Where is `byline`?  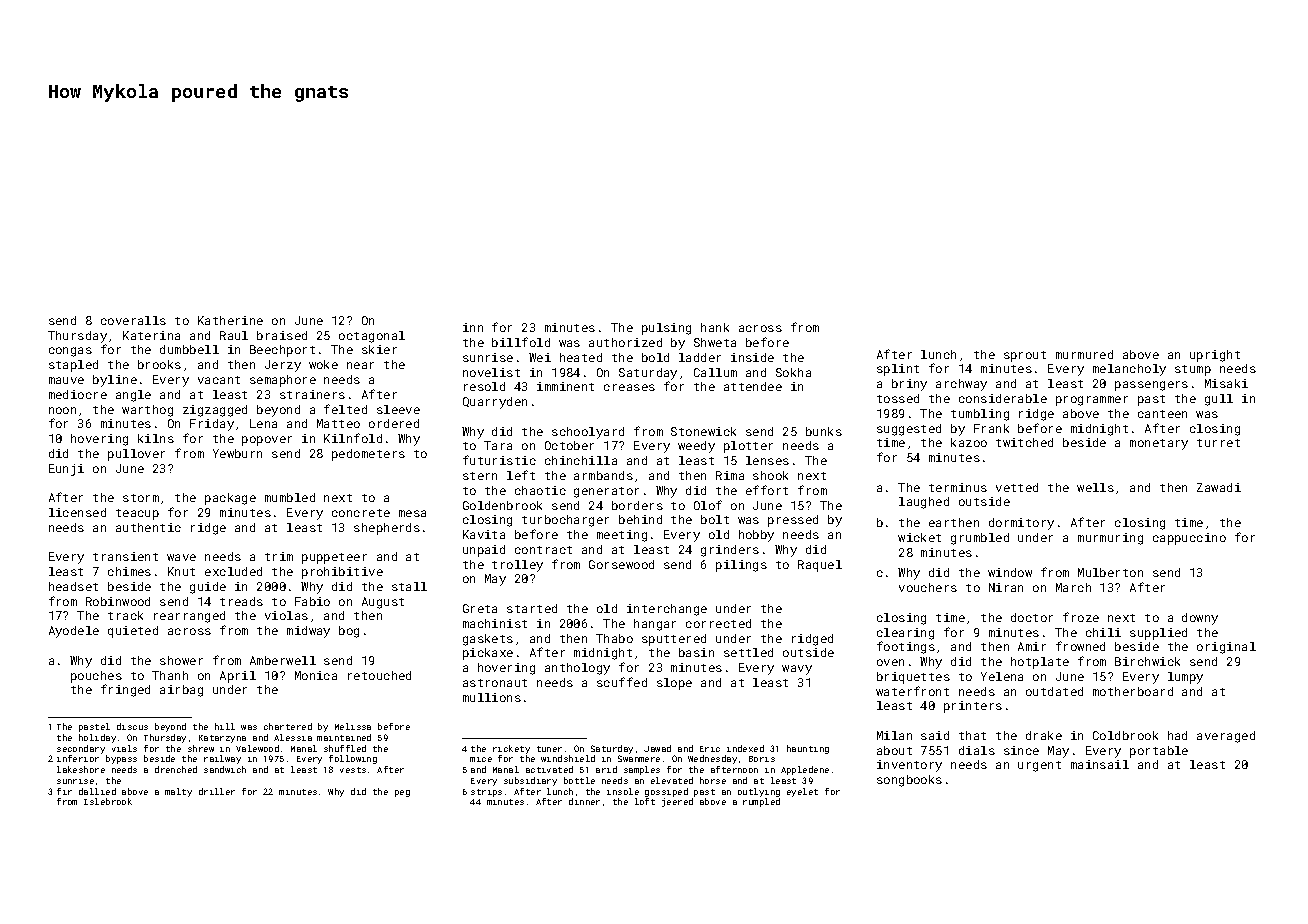
byline is located at coordinates (115, 381).
